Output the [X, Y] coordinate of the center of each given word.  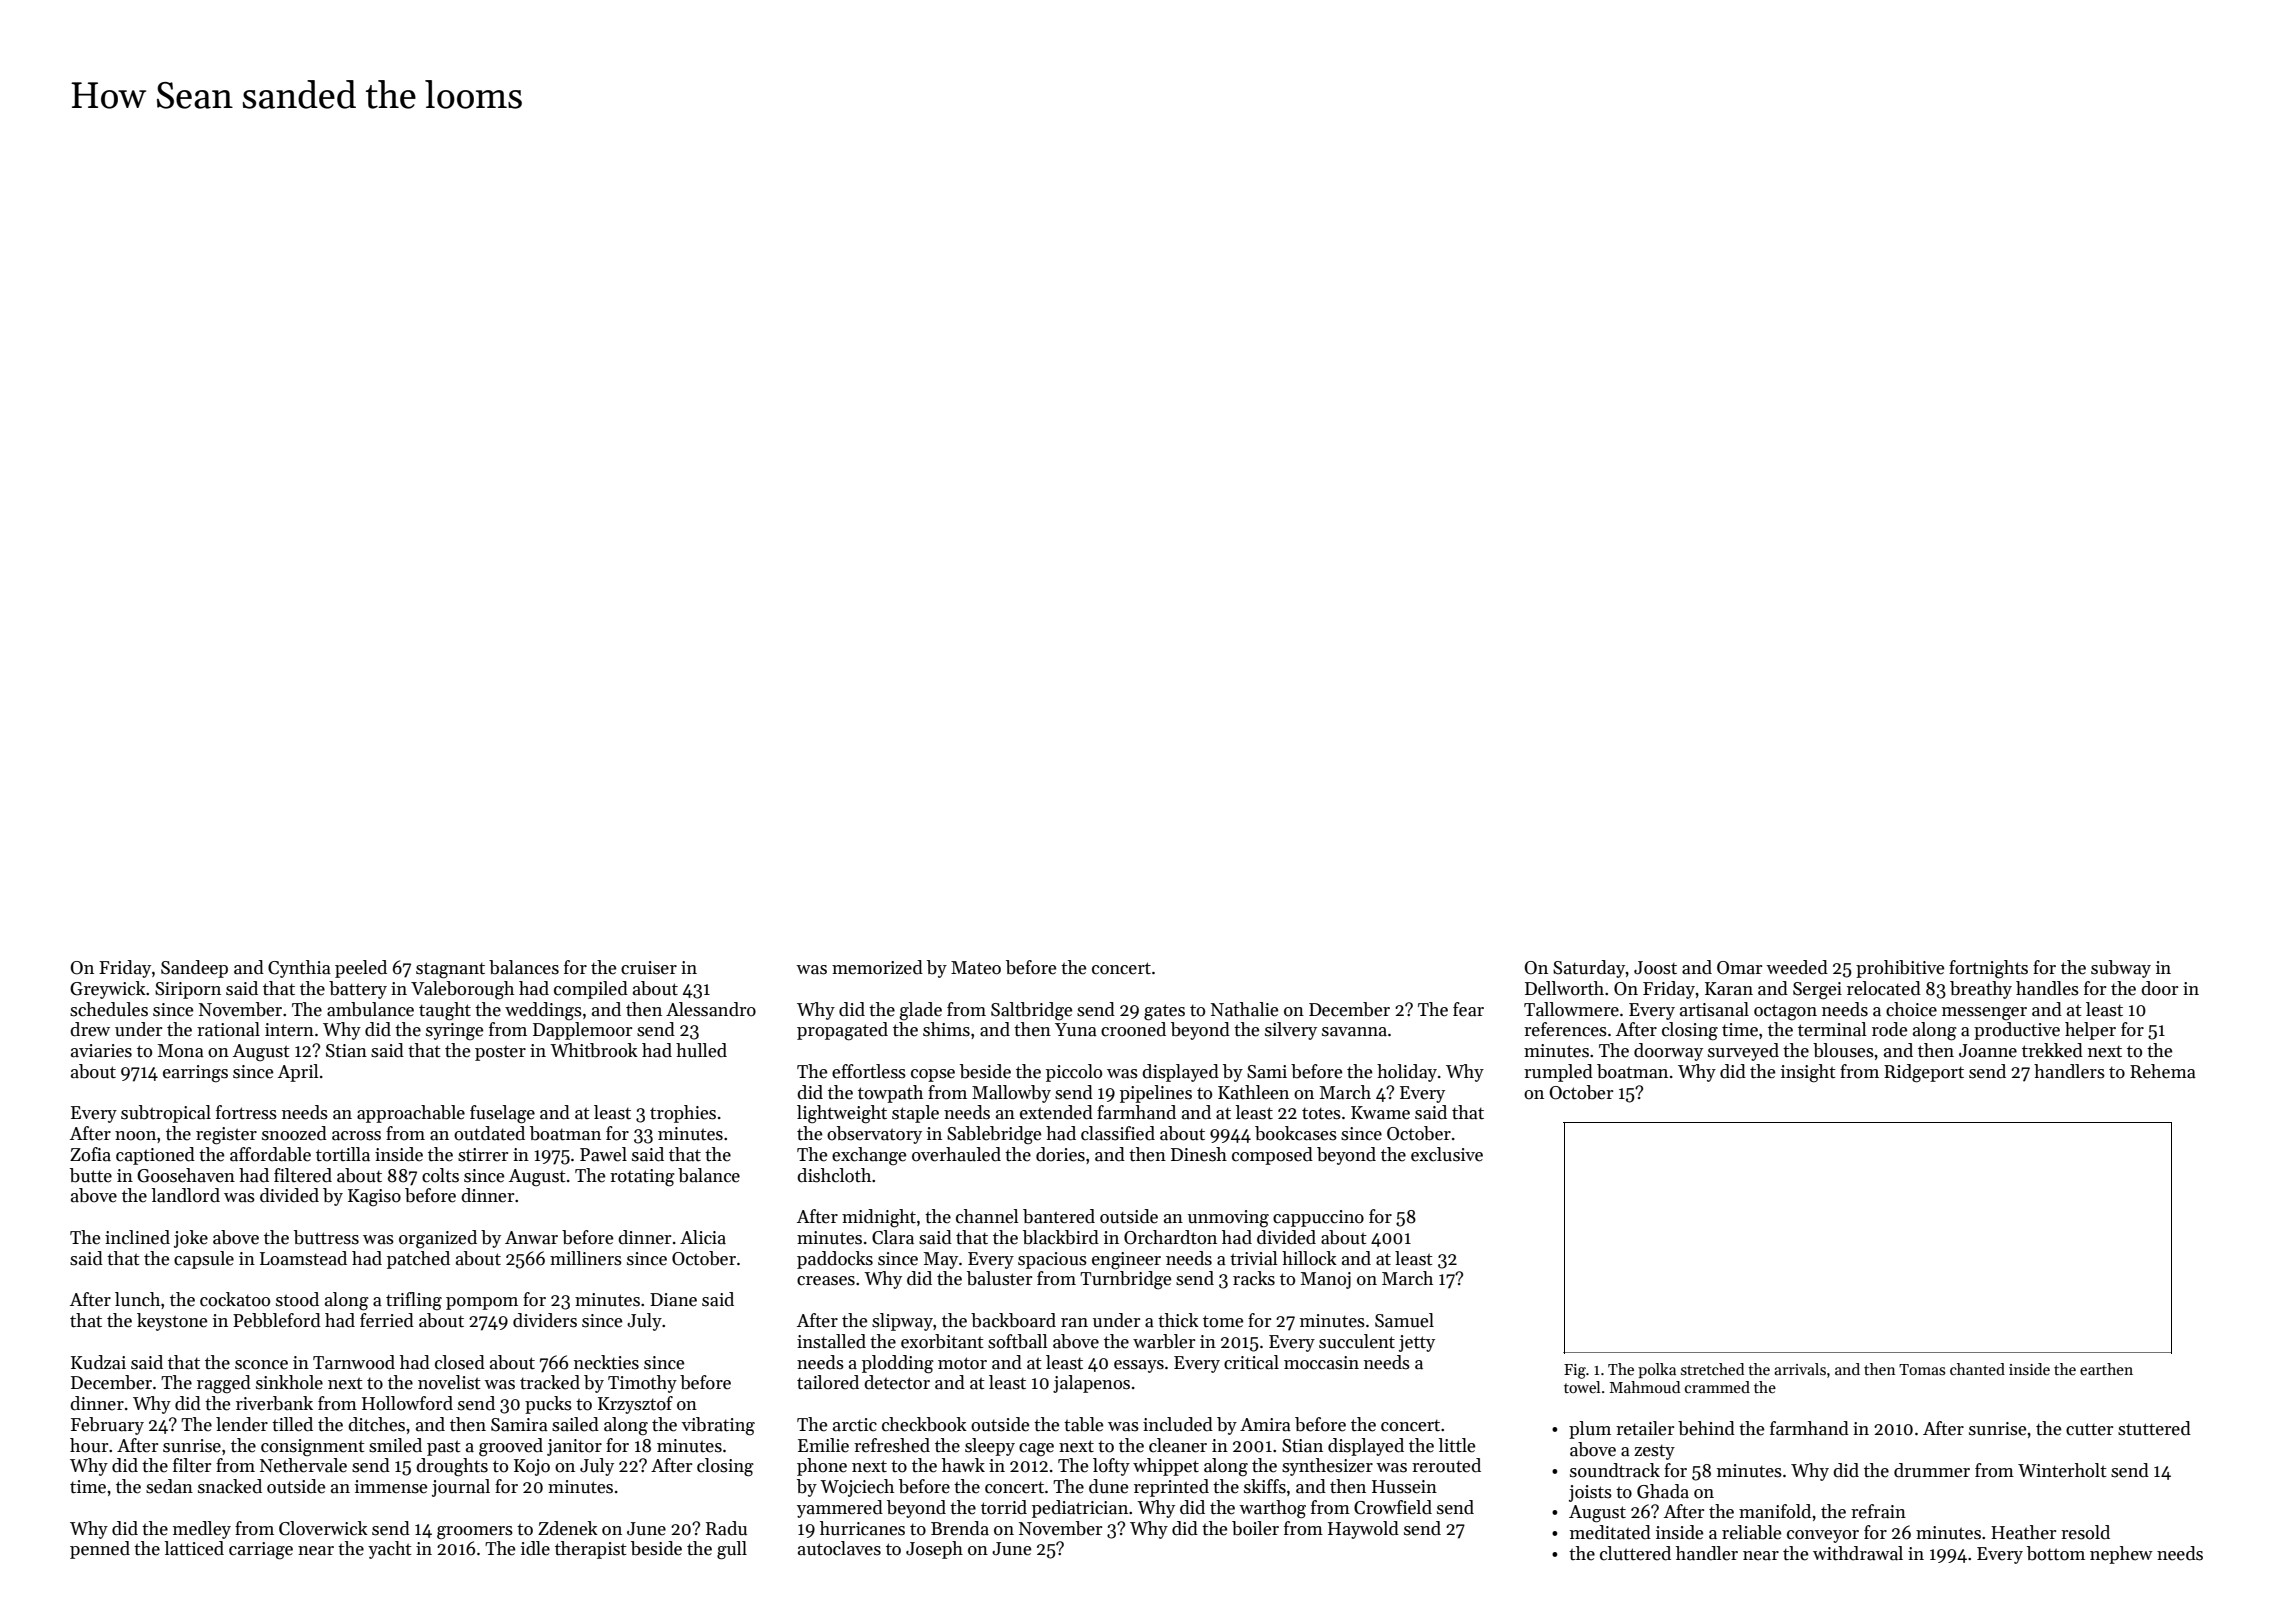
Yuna [1076, 1030]
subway [2121, 969]
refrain [1878, 1511]
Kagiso [374, 1198]
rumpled [1558, 1073]
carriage [261, 1551]
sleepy [990, 1447]
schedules [109, 1009]
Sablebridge [994, 1135]
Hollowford [407, 1403]
